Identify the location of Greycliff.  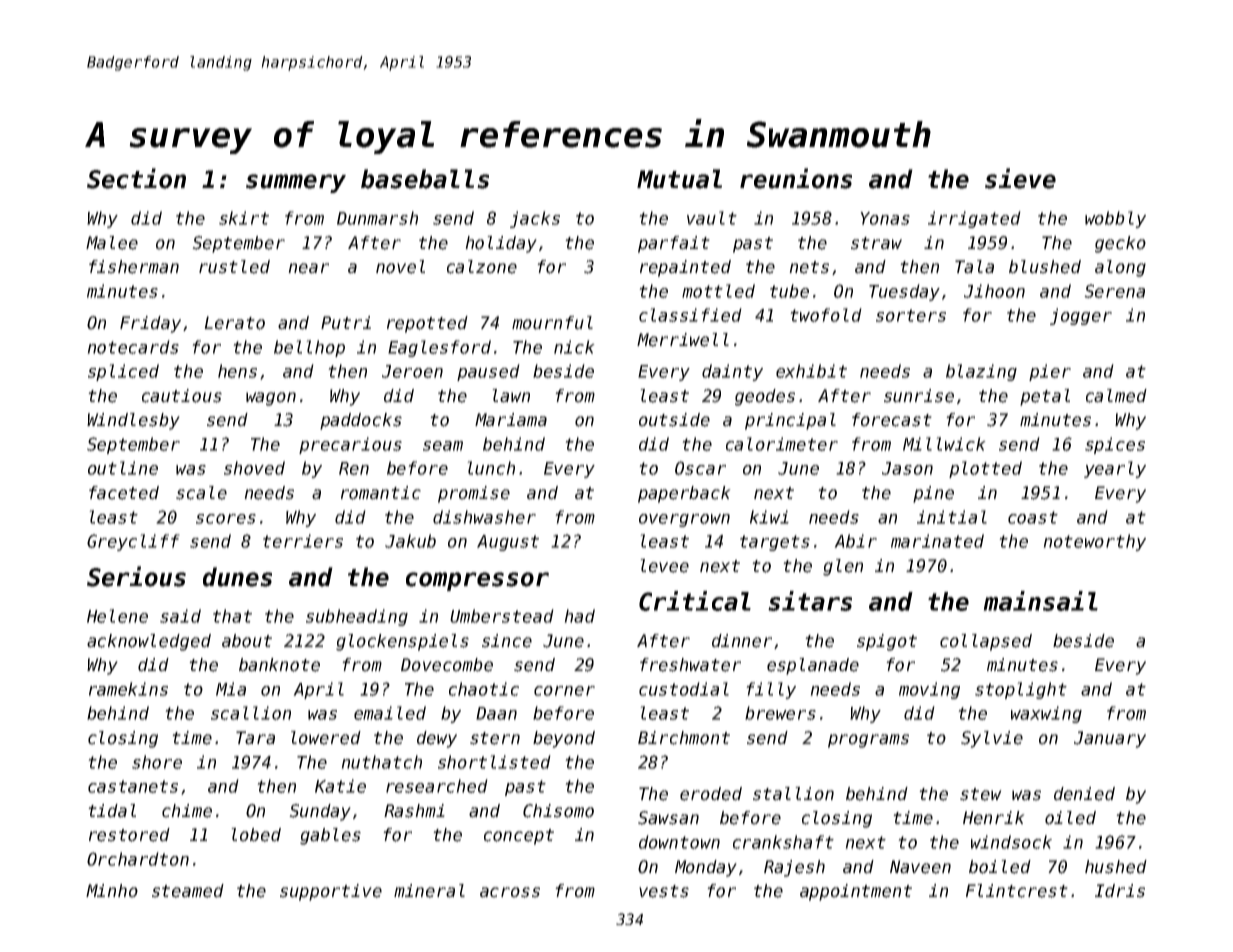
(133, 542).
